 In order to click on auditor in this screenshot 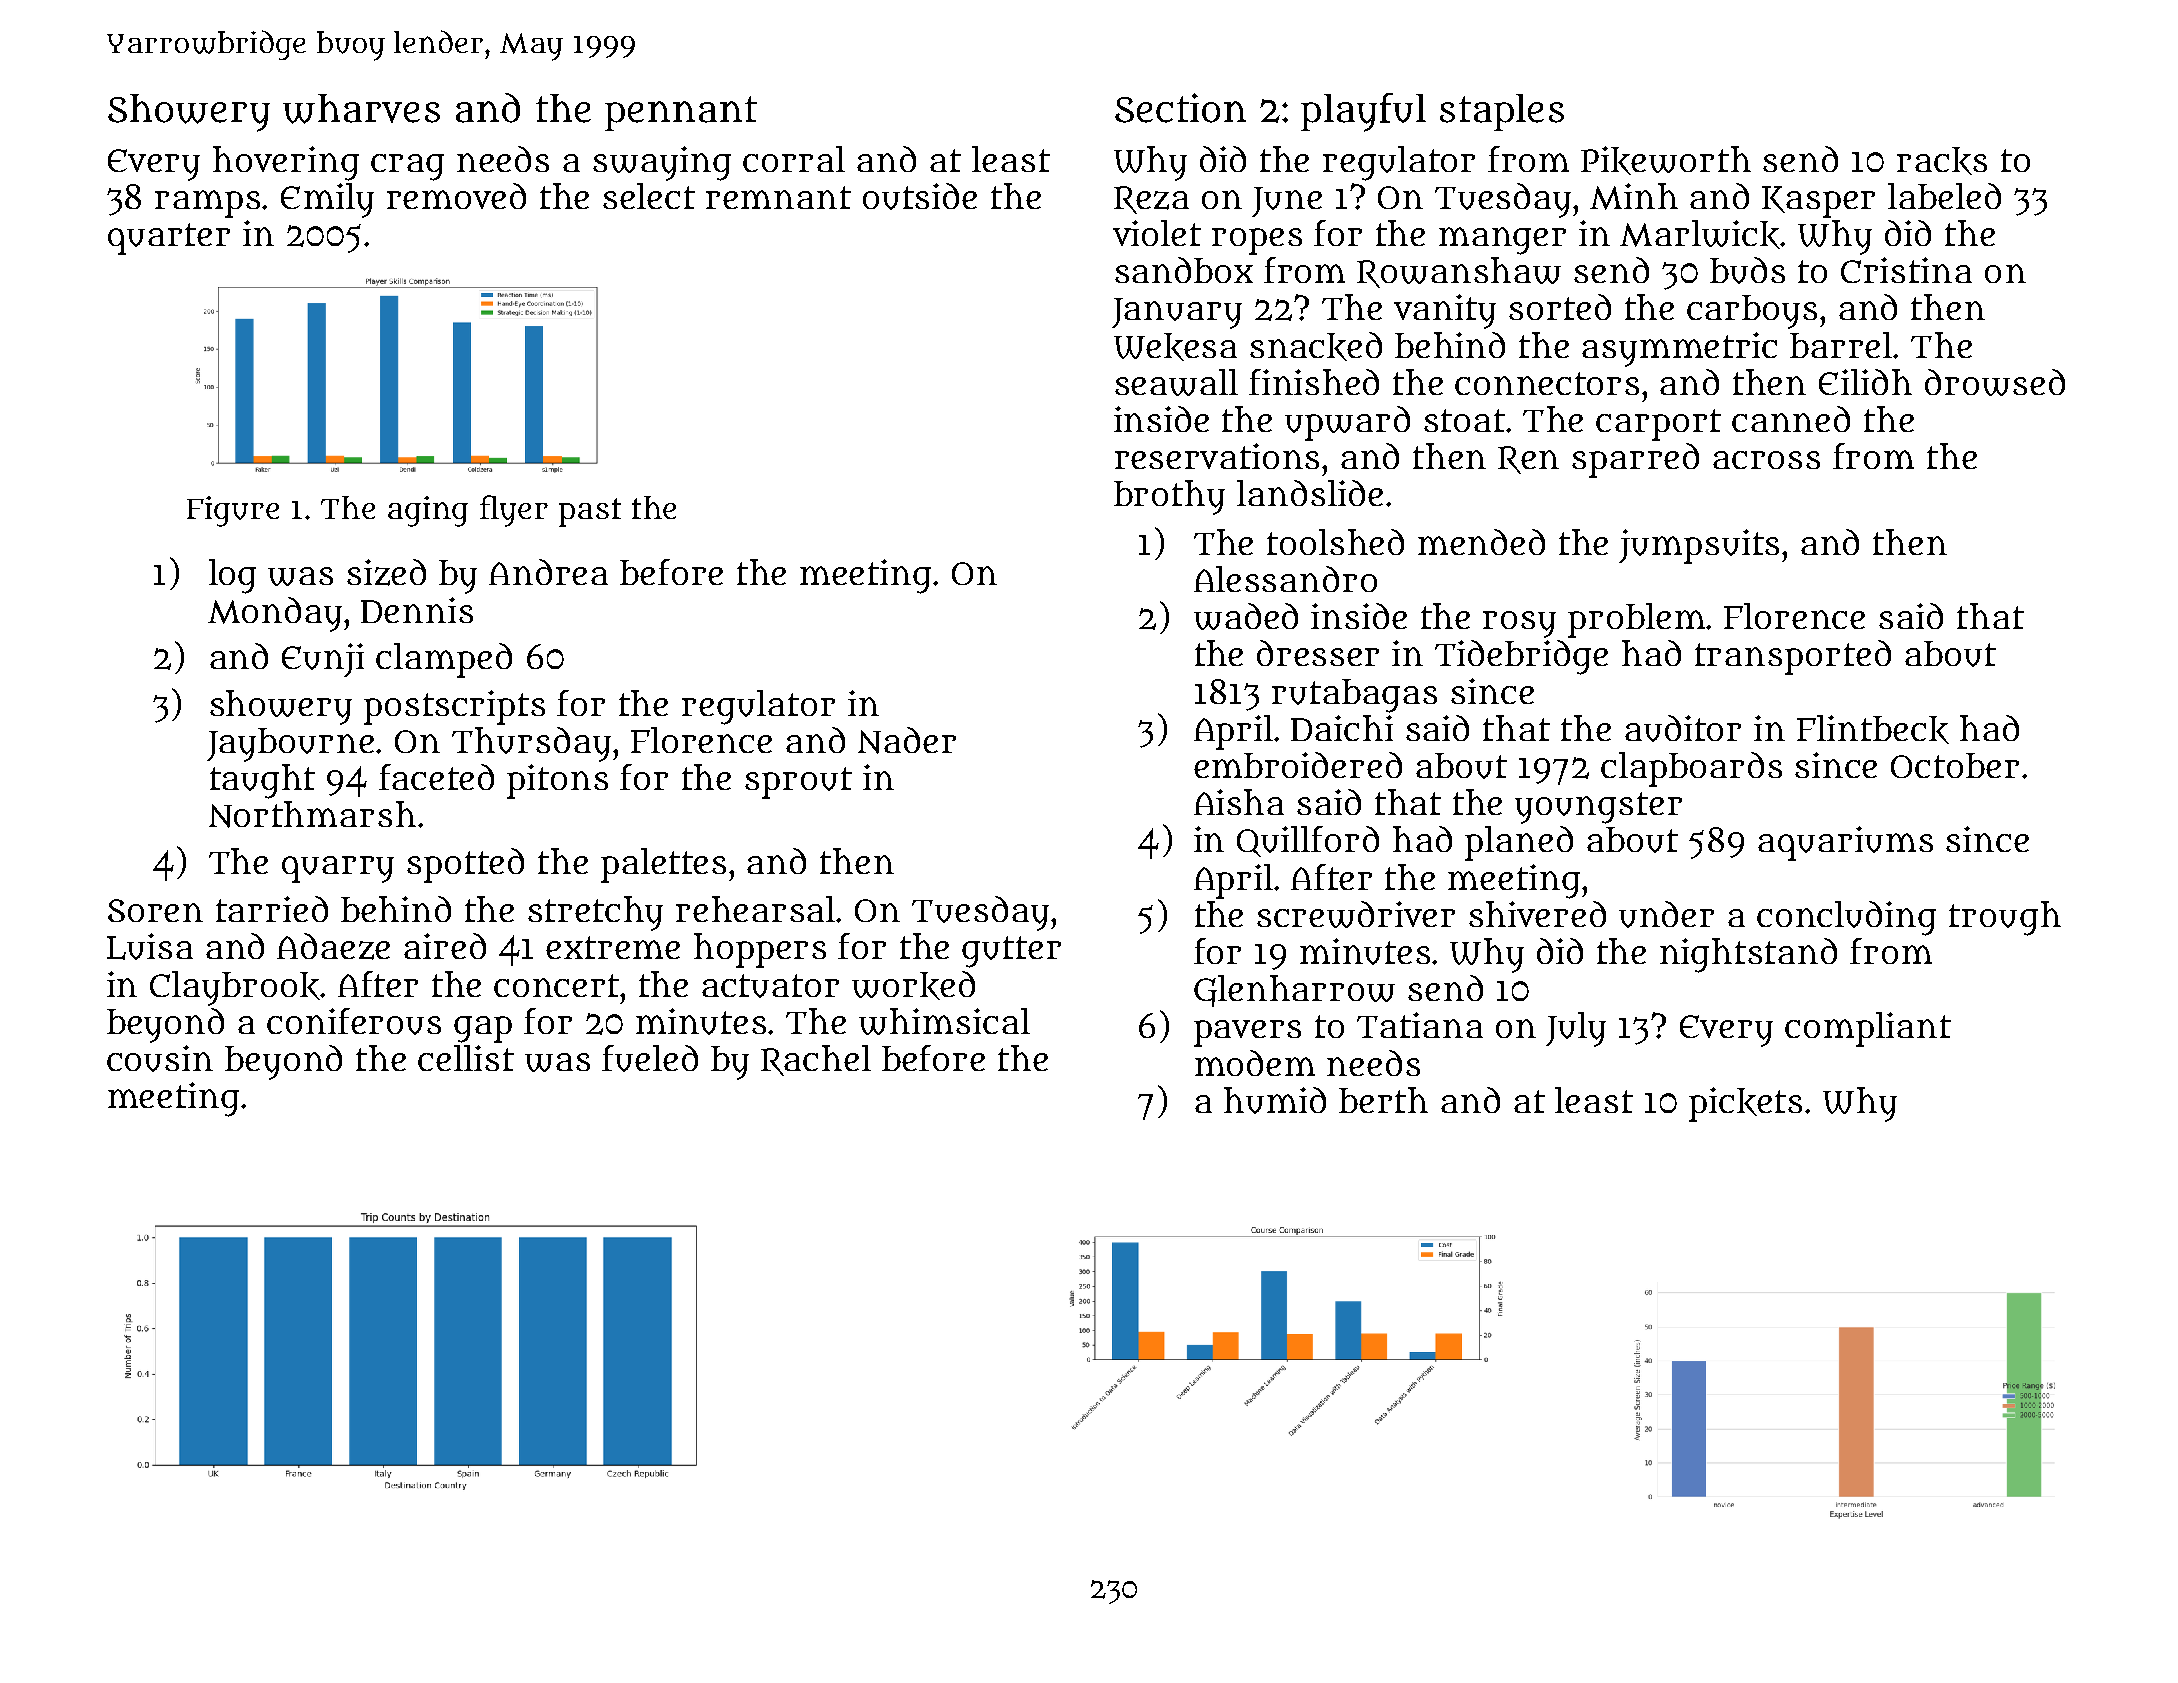, I will do `click(1683, 728)`.
